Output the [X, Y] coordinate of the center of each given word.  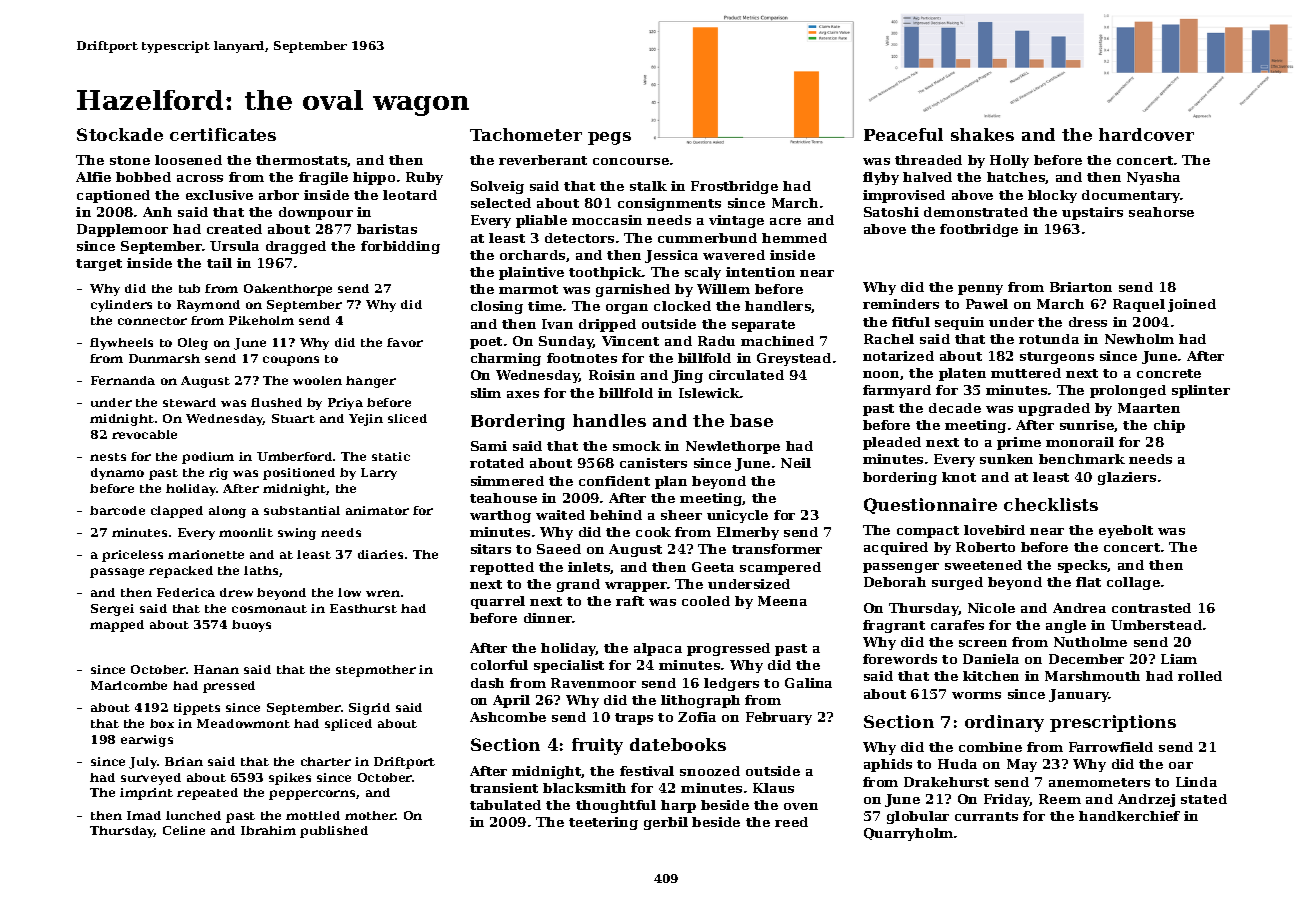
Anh [157, 212]
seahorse [1161, 212]
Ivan [557, 324]
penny [980, 290]
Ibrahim [268, 830]
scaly [703, 273]
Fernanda [123, 380]
